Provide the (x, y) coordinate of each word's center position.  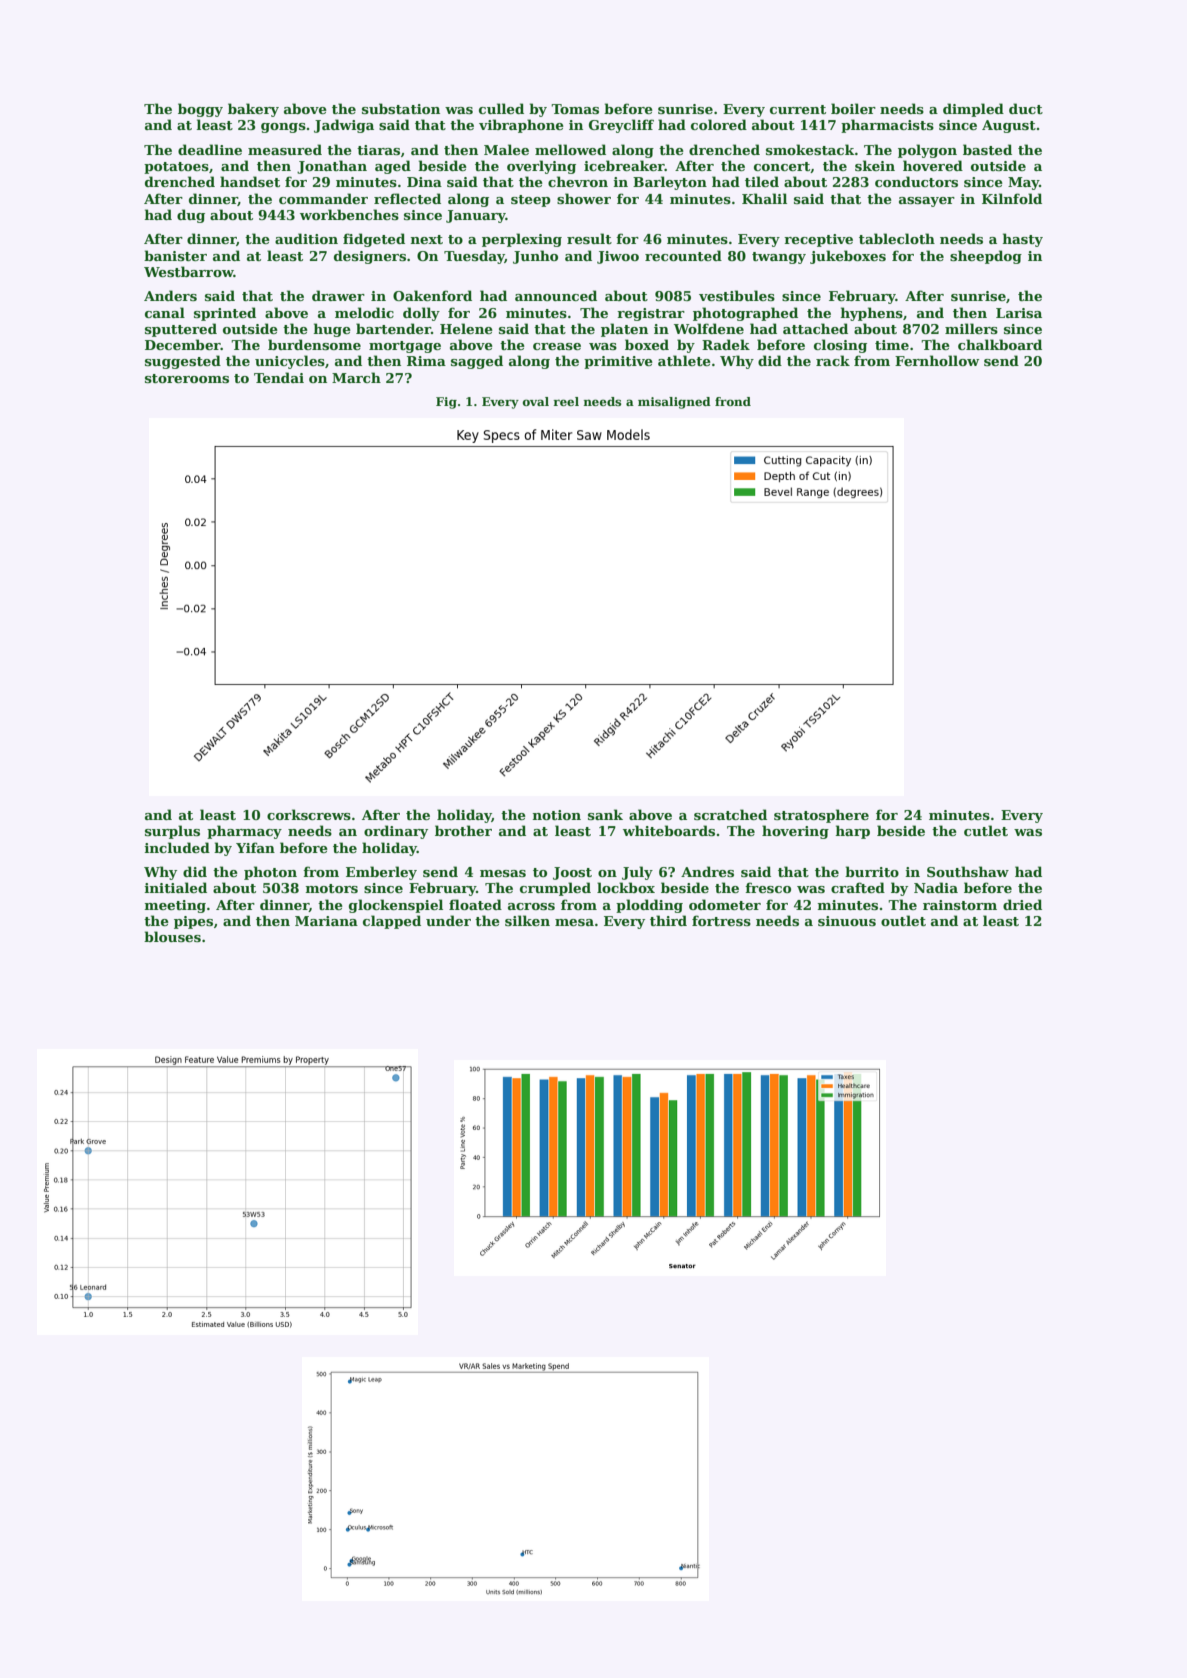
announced (556, 295)
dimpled (973, 110)
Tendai (279, 377)
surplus (172, 832)
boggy (200, 110)
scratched (730, 814)
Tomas (575, 109)
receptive (818, 240)
